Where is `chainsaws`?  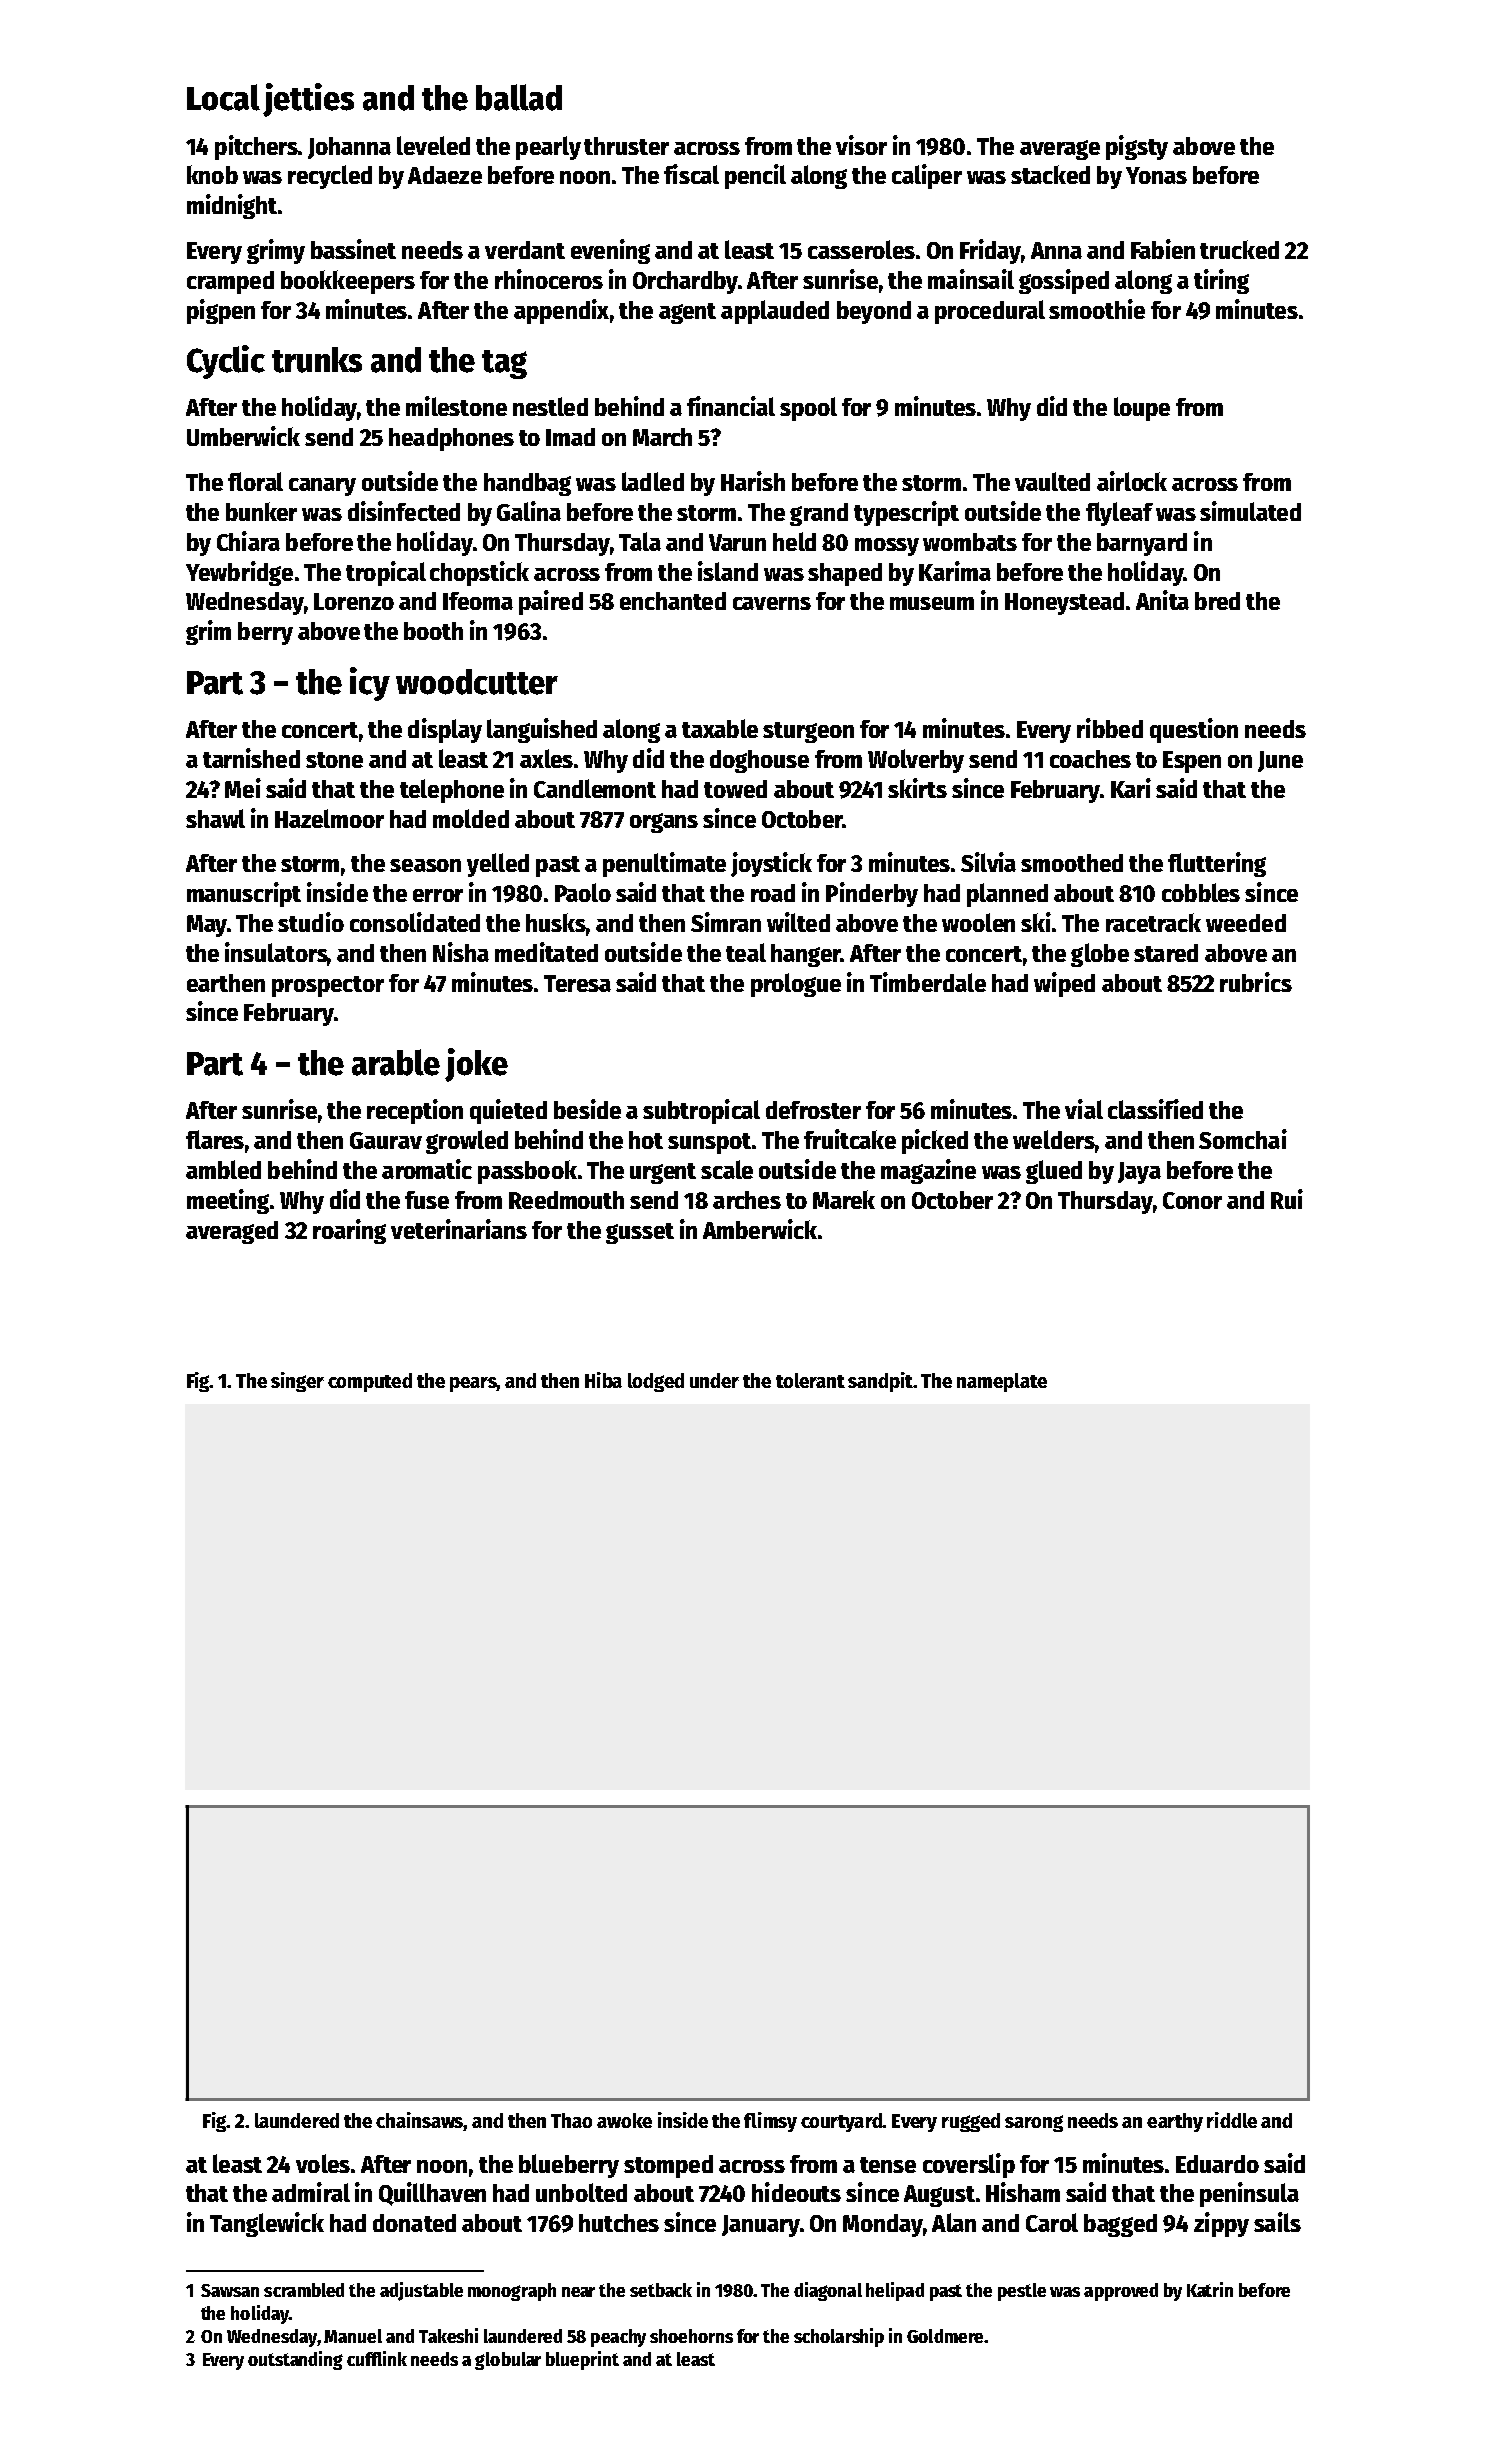 chainsaws is located at coordinates (420, 2121).
